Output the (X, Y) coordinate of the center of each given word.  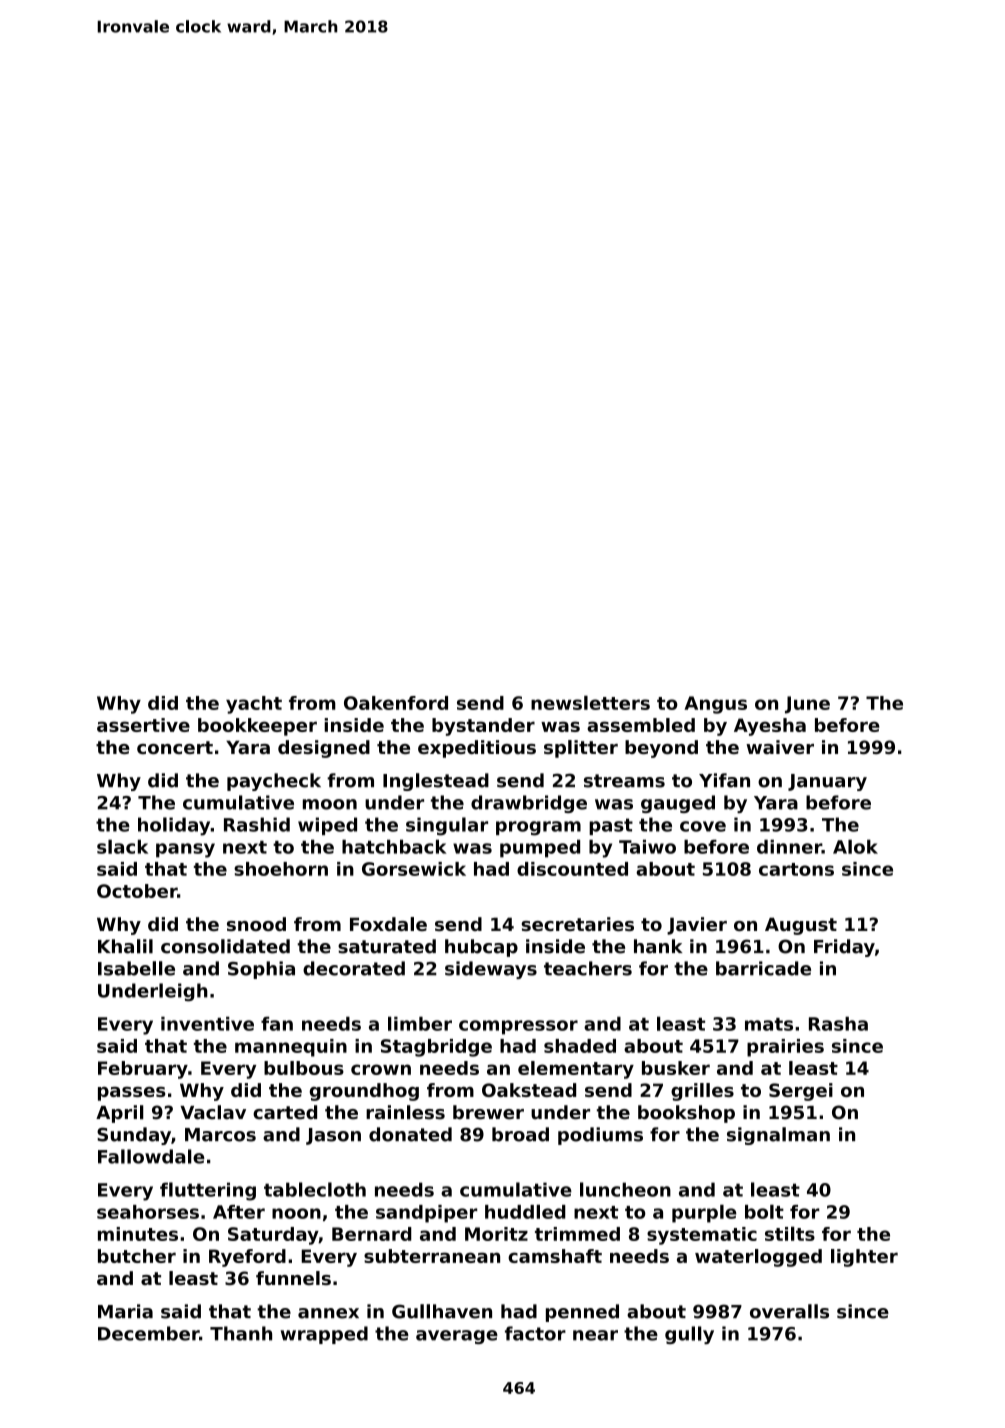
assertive (143, 725)
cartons (796, 869)
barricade (763, 968)
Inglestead (436, 782)
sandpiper (426, 1214)
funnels (293, 1278)
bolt (764, 1211)
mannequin (291, 1048)
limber (420, 1023)
